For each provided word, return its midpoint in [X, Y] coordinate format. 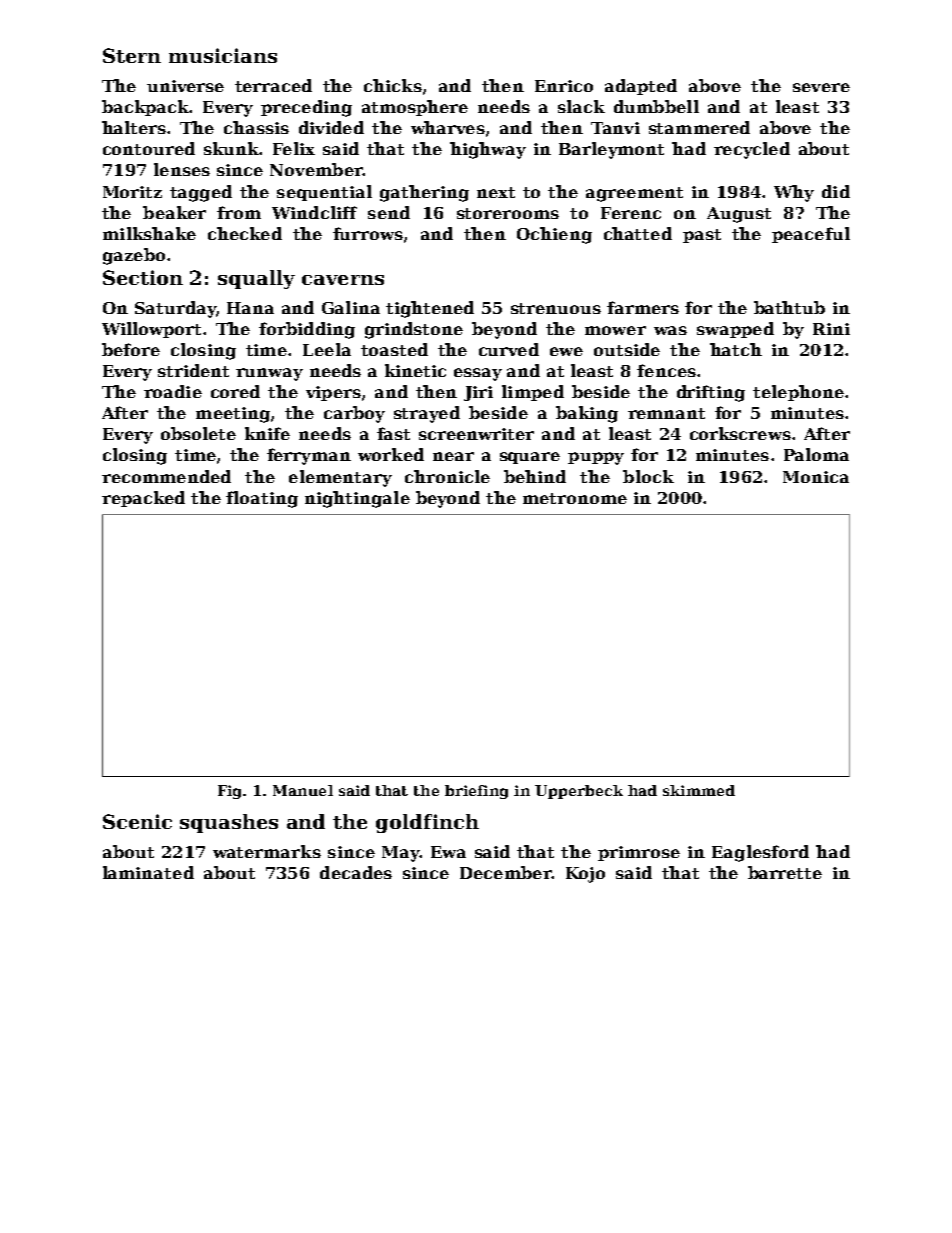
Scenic [137, 821]
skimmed [699, 790]
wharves [448, 127]
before [131, 349]
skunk [231, 148]
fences [666, 370]
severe [821, 87]
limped [533, 393]
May [401, 854]
